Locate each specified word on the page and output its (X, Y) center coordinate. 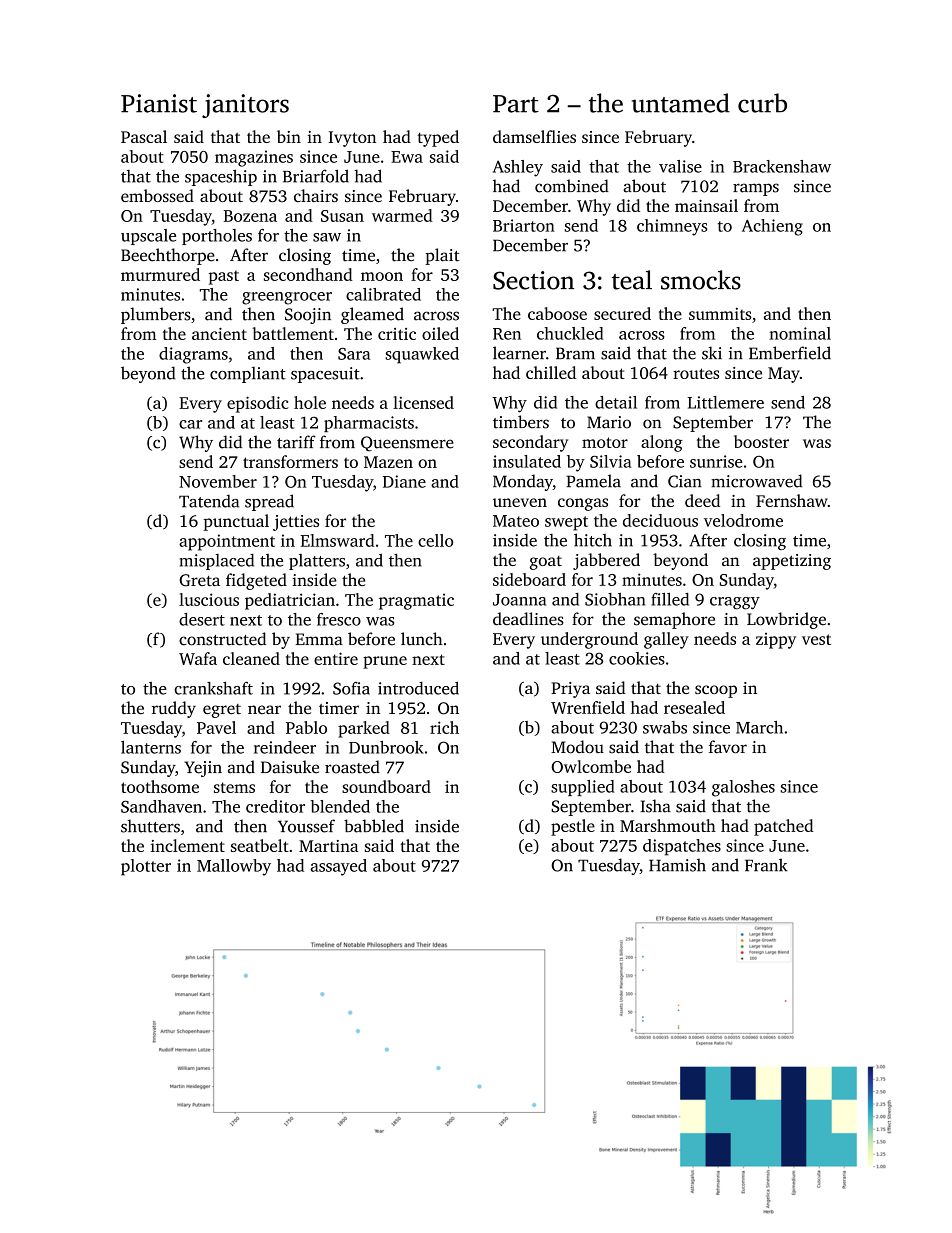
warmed (402, 215)
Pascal (144, 136)
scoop (716, 691)
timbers (521, 422)
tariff (296, 442)
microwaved (756, 481)
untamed (681, 103)
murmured (160, 274)
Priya (570, 690)
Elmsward (337, 540)
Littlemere (725, 402)
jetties (296, 523)
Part (516, 104)
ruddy (174, 709)
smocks (701, 280)
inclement (188, 845)
